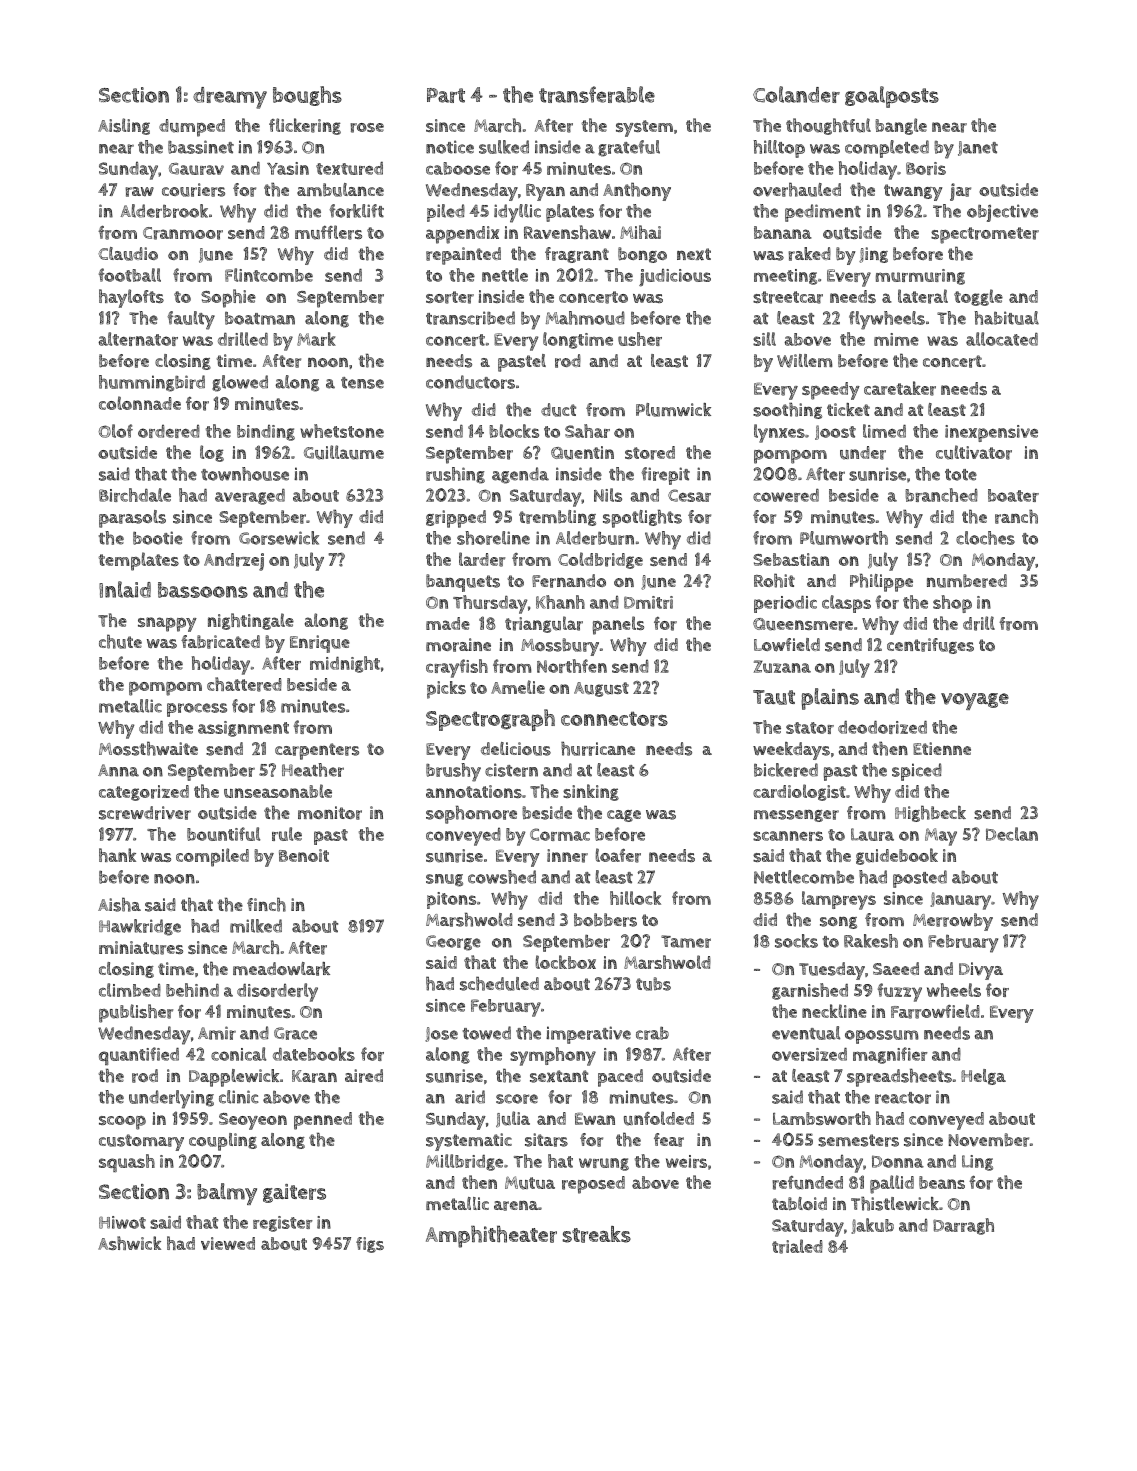 The height and width of the page is (1471, 1137). Describe the element at coordinates (896, 339) in the page. I see `mime` at that location.
